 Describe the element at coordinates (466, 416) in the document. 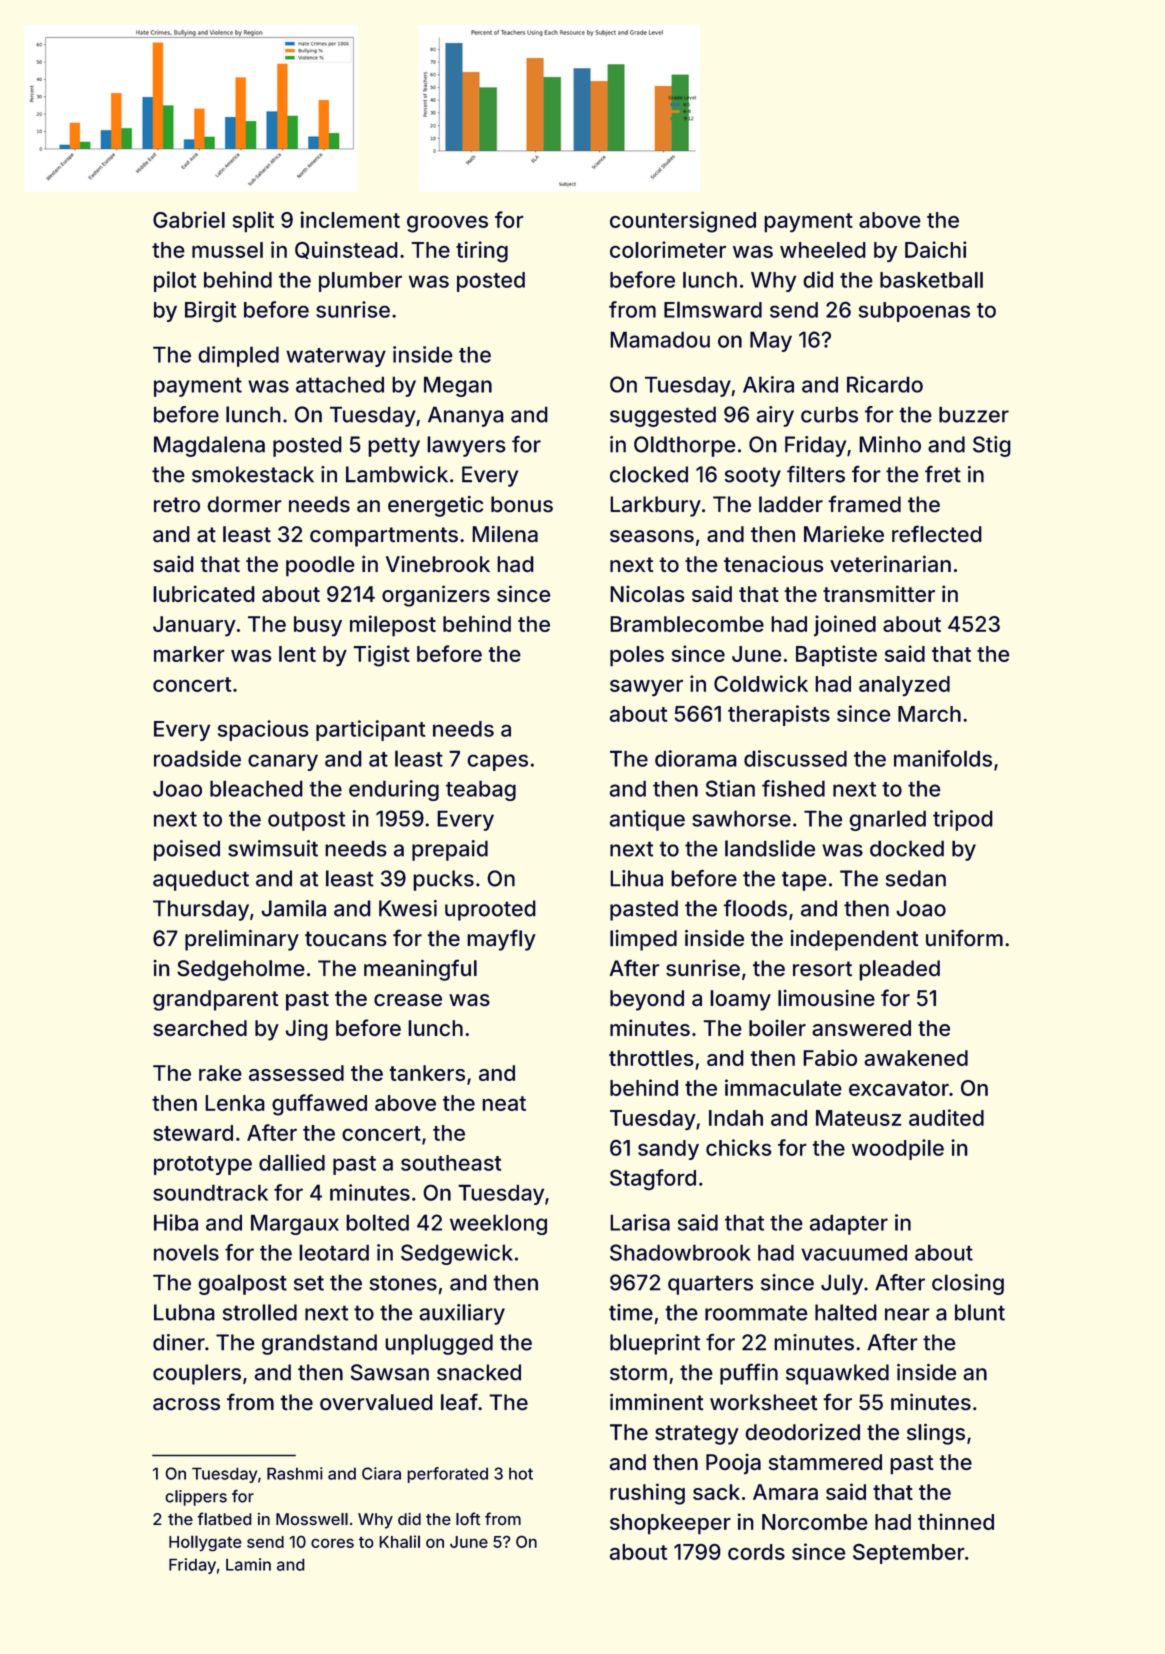

I see `Ananya` at that location.
